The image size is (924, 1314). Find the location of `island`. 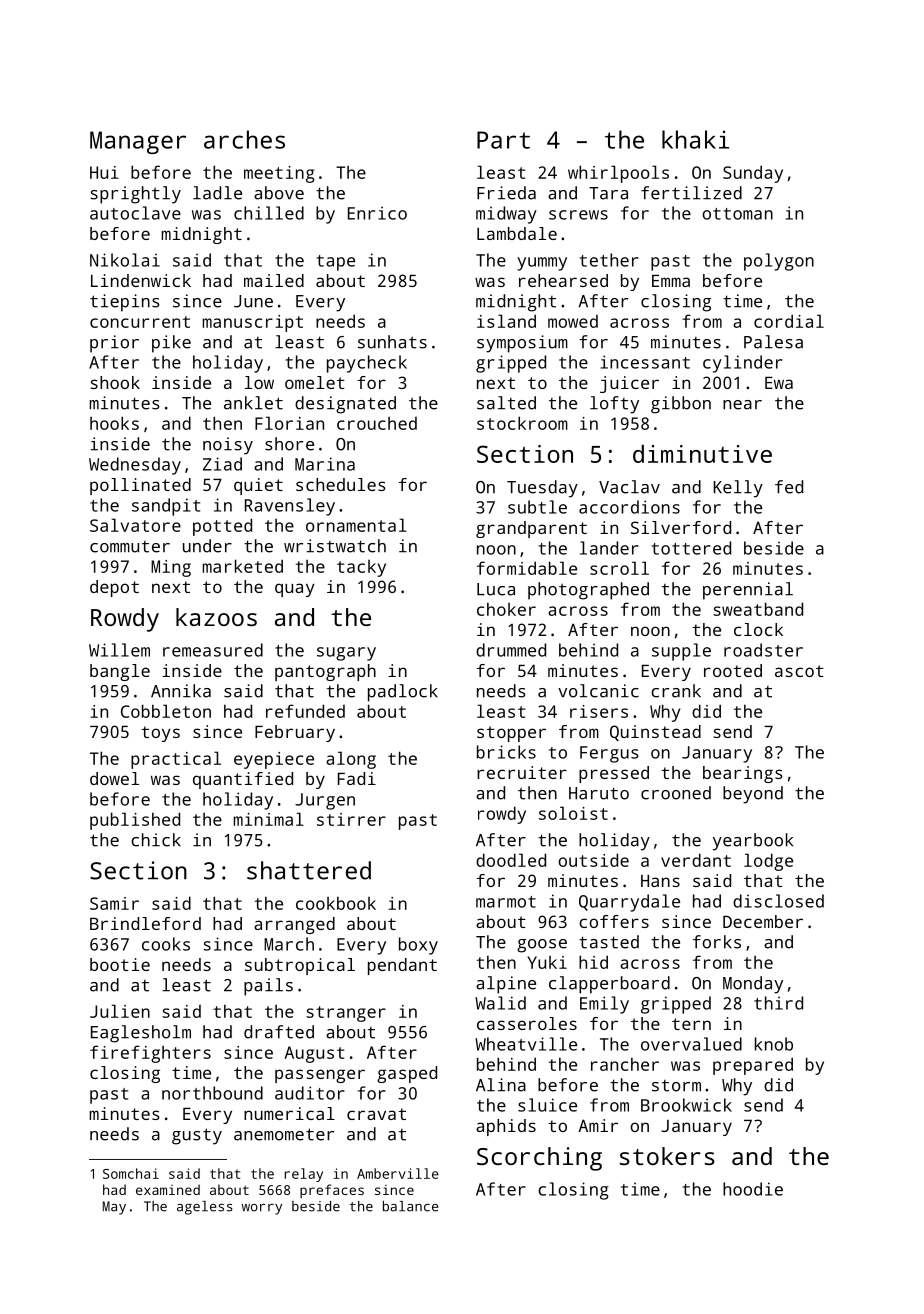

island is located at coordinates (506, 321).
